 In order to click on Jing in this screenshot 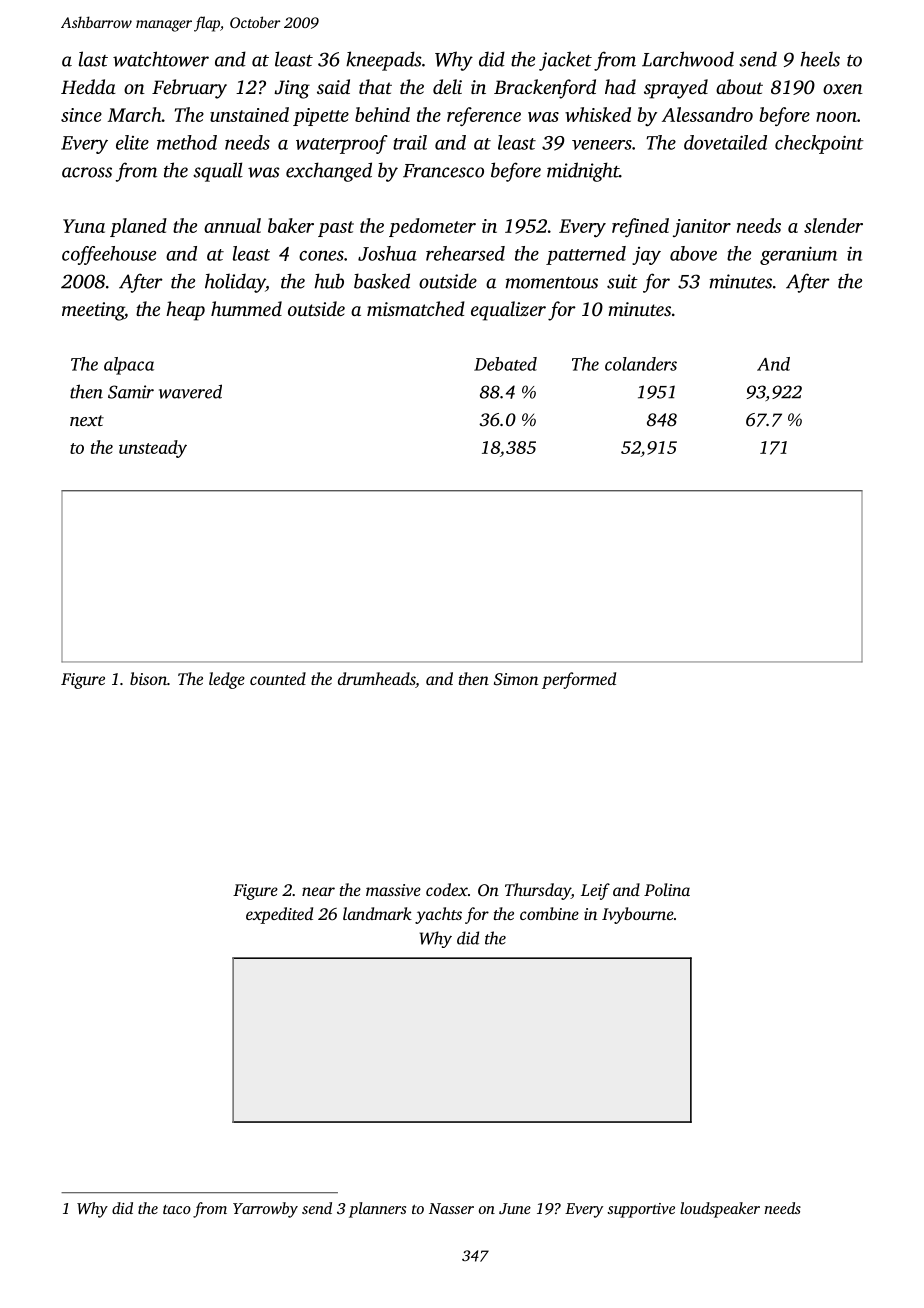, I will do `click(292, 89)`.
